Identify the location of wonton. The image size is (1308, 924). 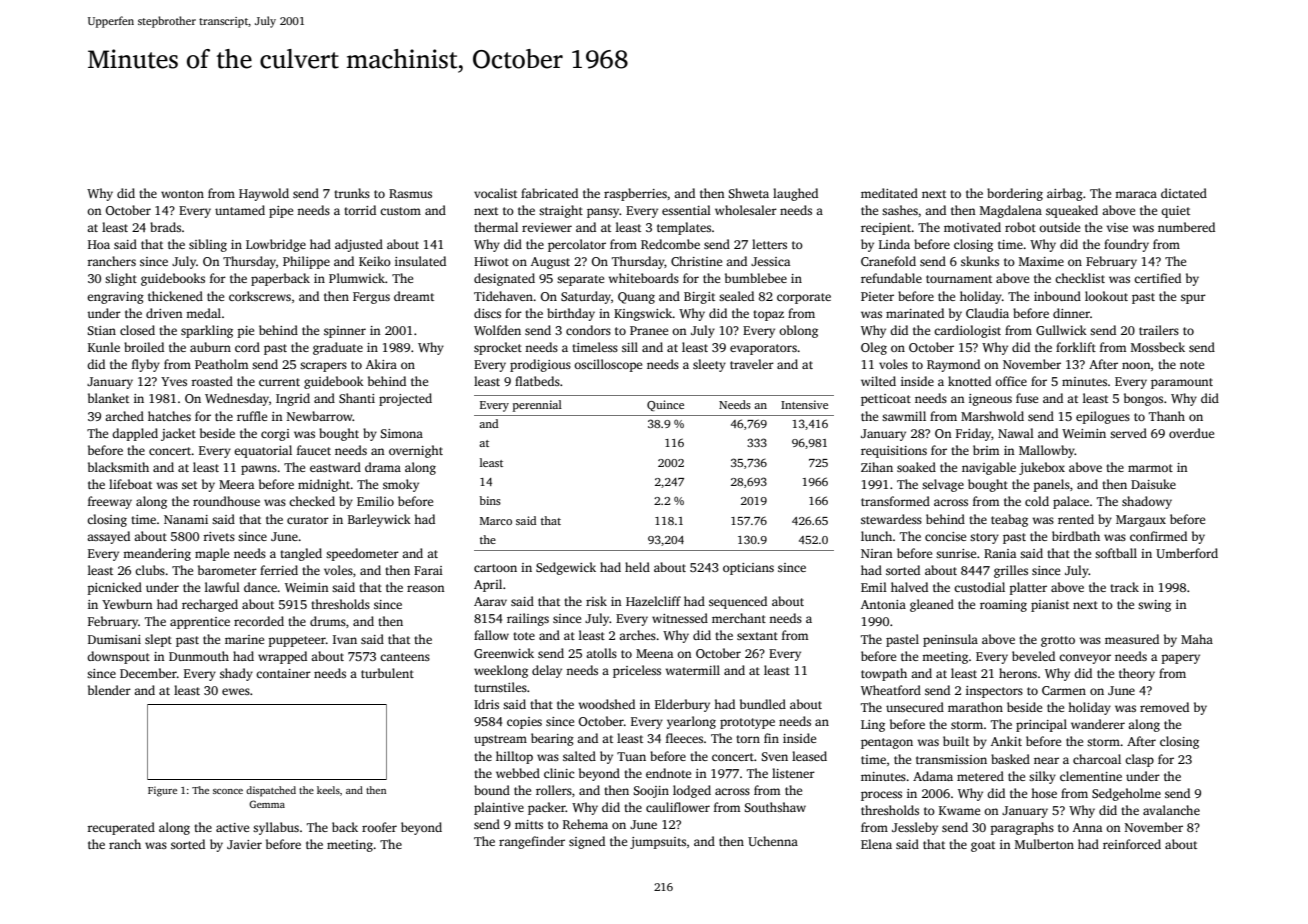
(182, 194).
